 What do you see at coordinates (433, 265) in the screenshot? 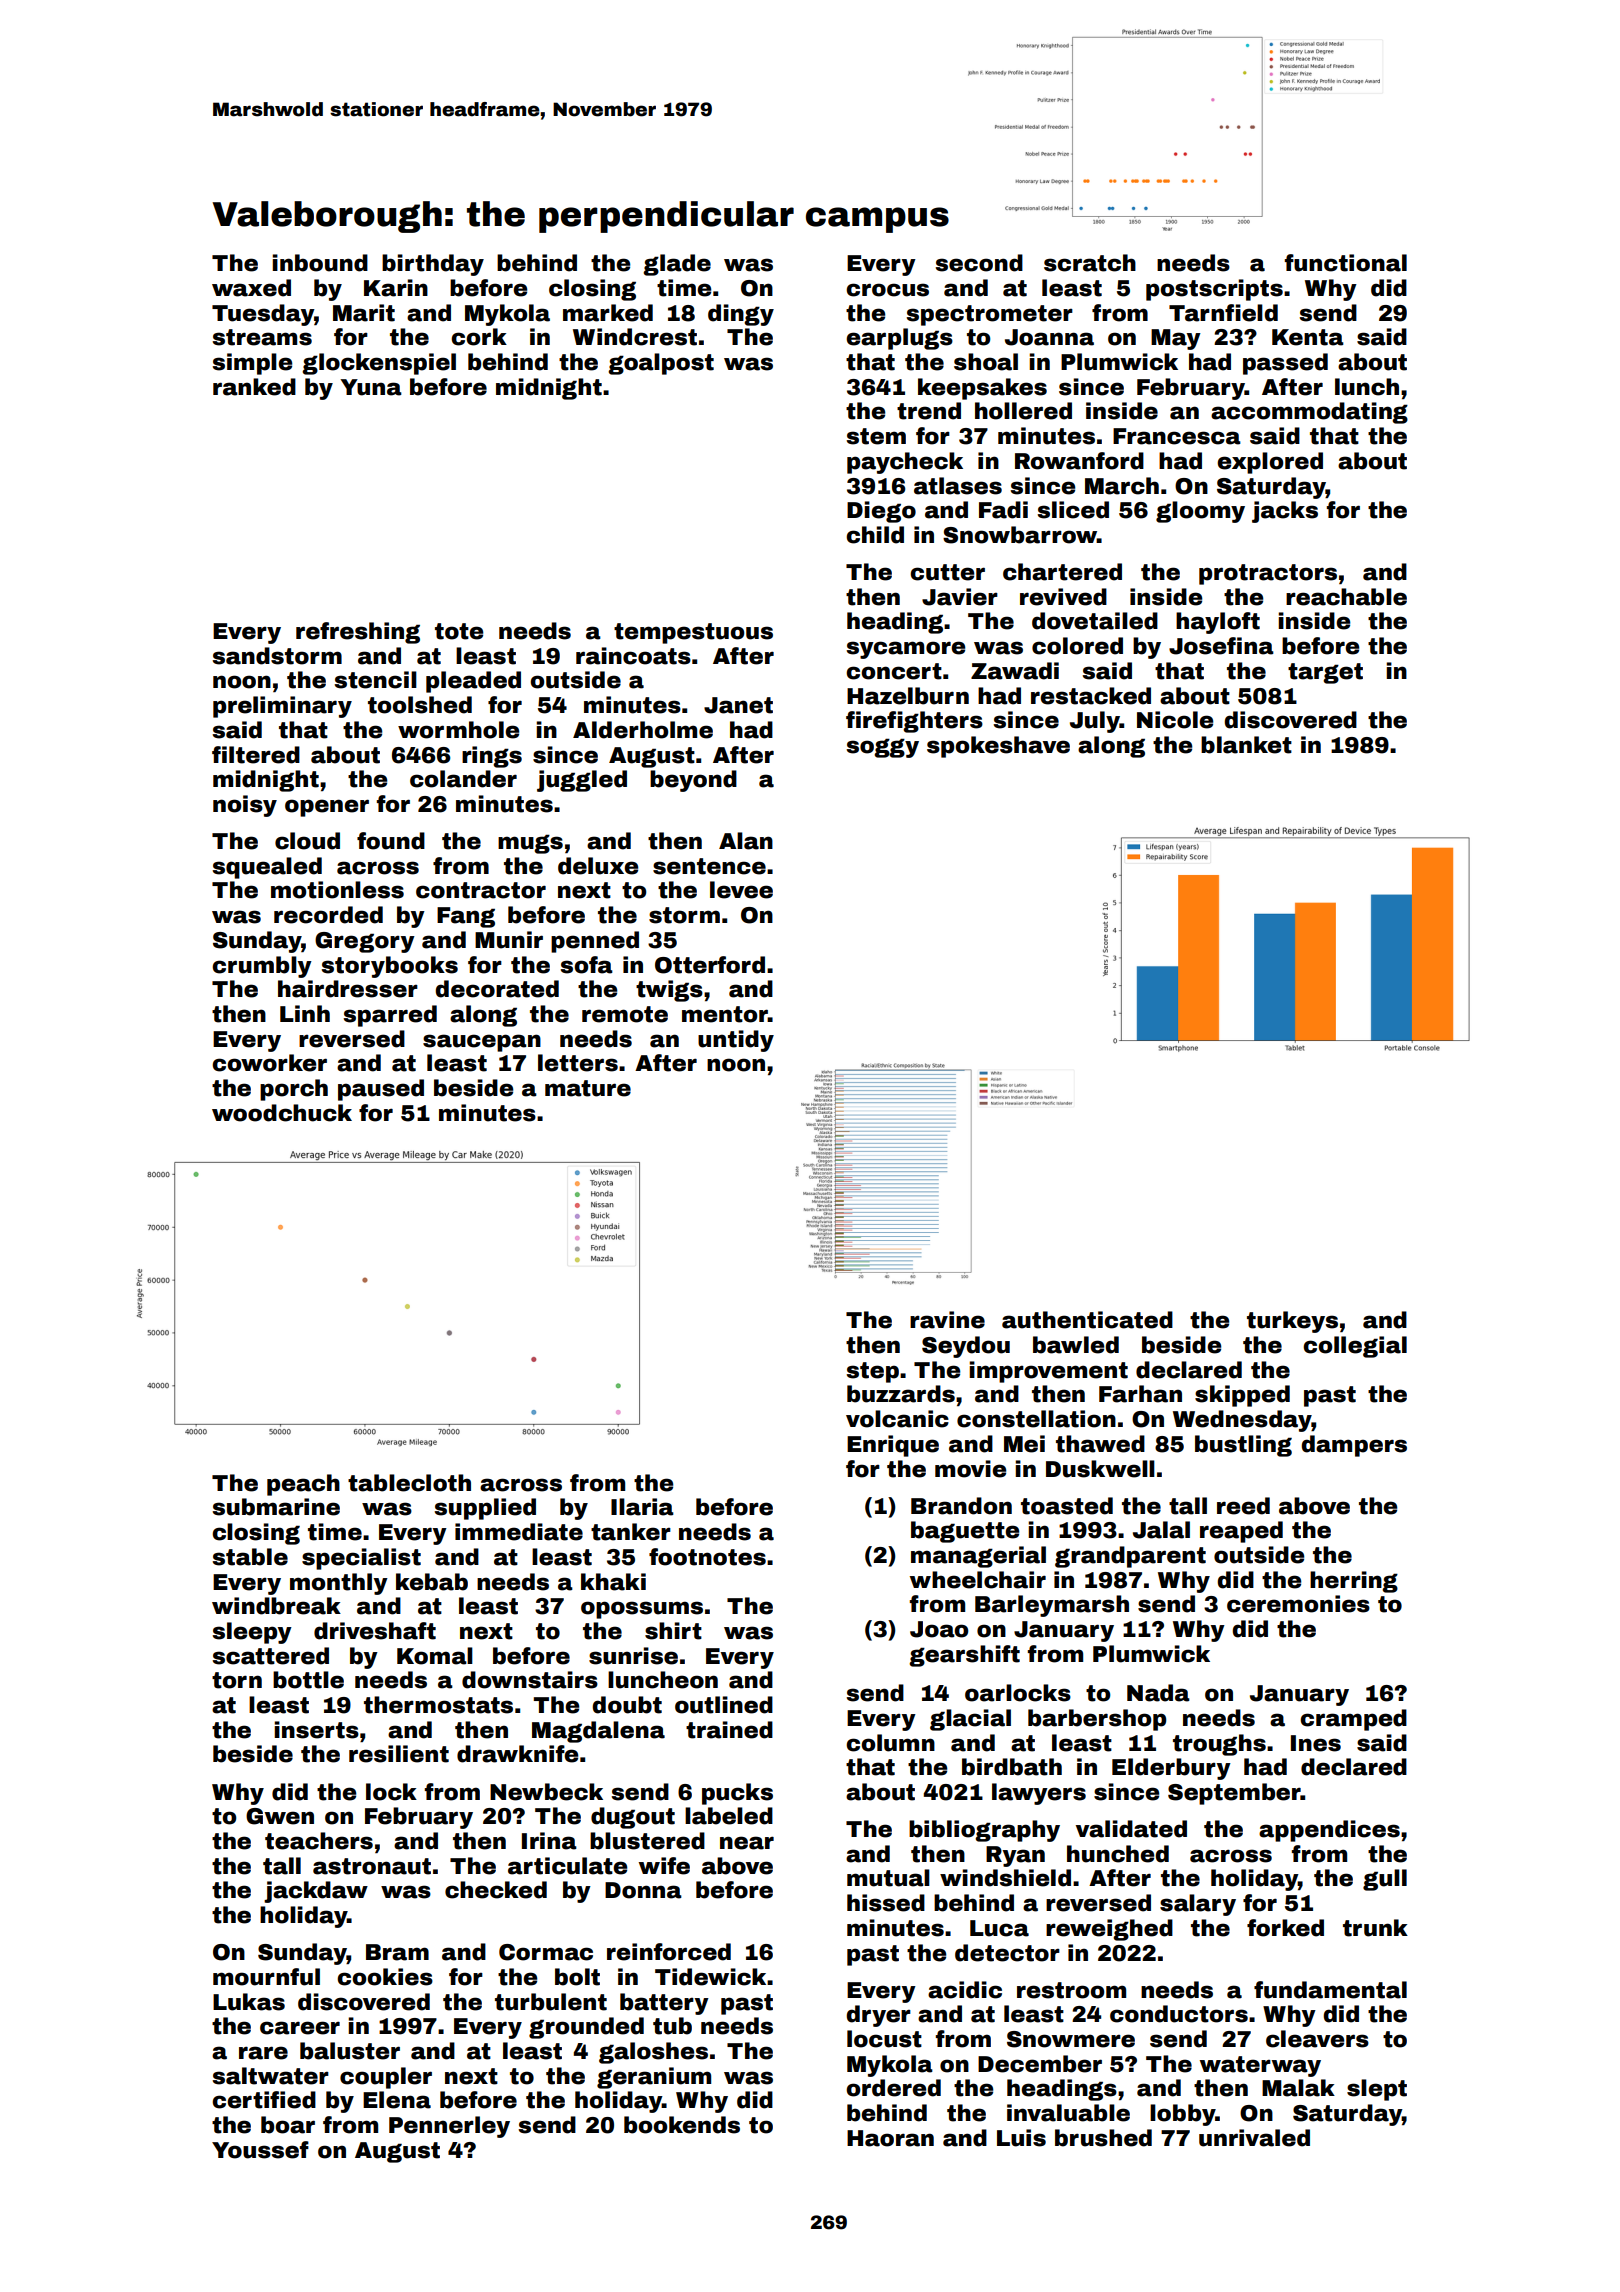
I see `birthday` at bounding box center [433, 265].
